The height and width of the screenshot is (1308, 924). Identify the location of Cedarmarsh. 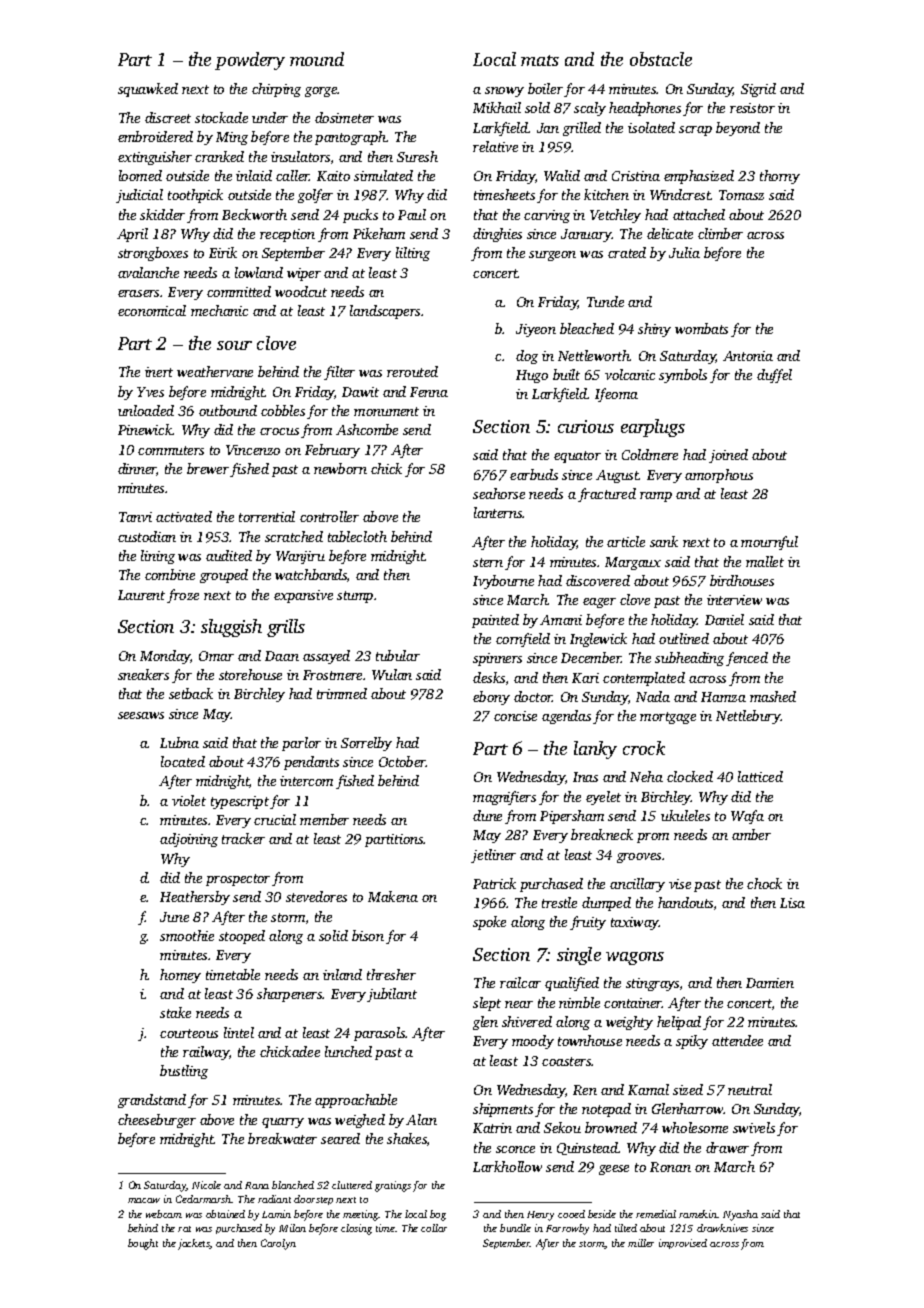
(204, 1199).
